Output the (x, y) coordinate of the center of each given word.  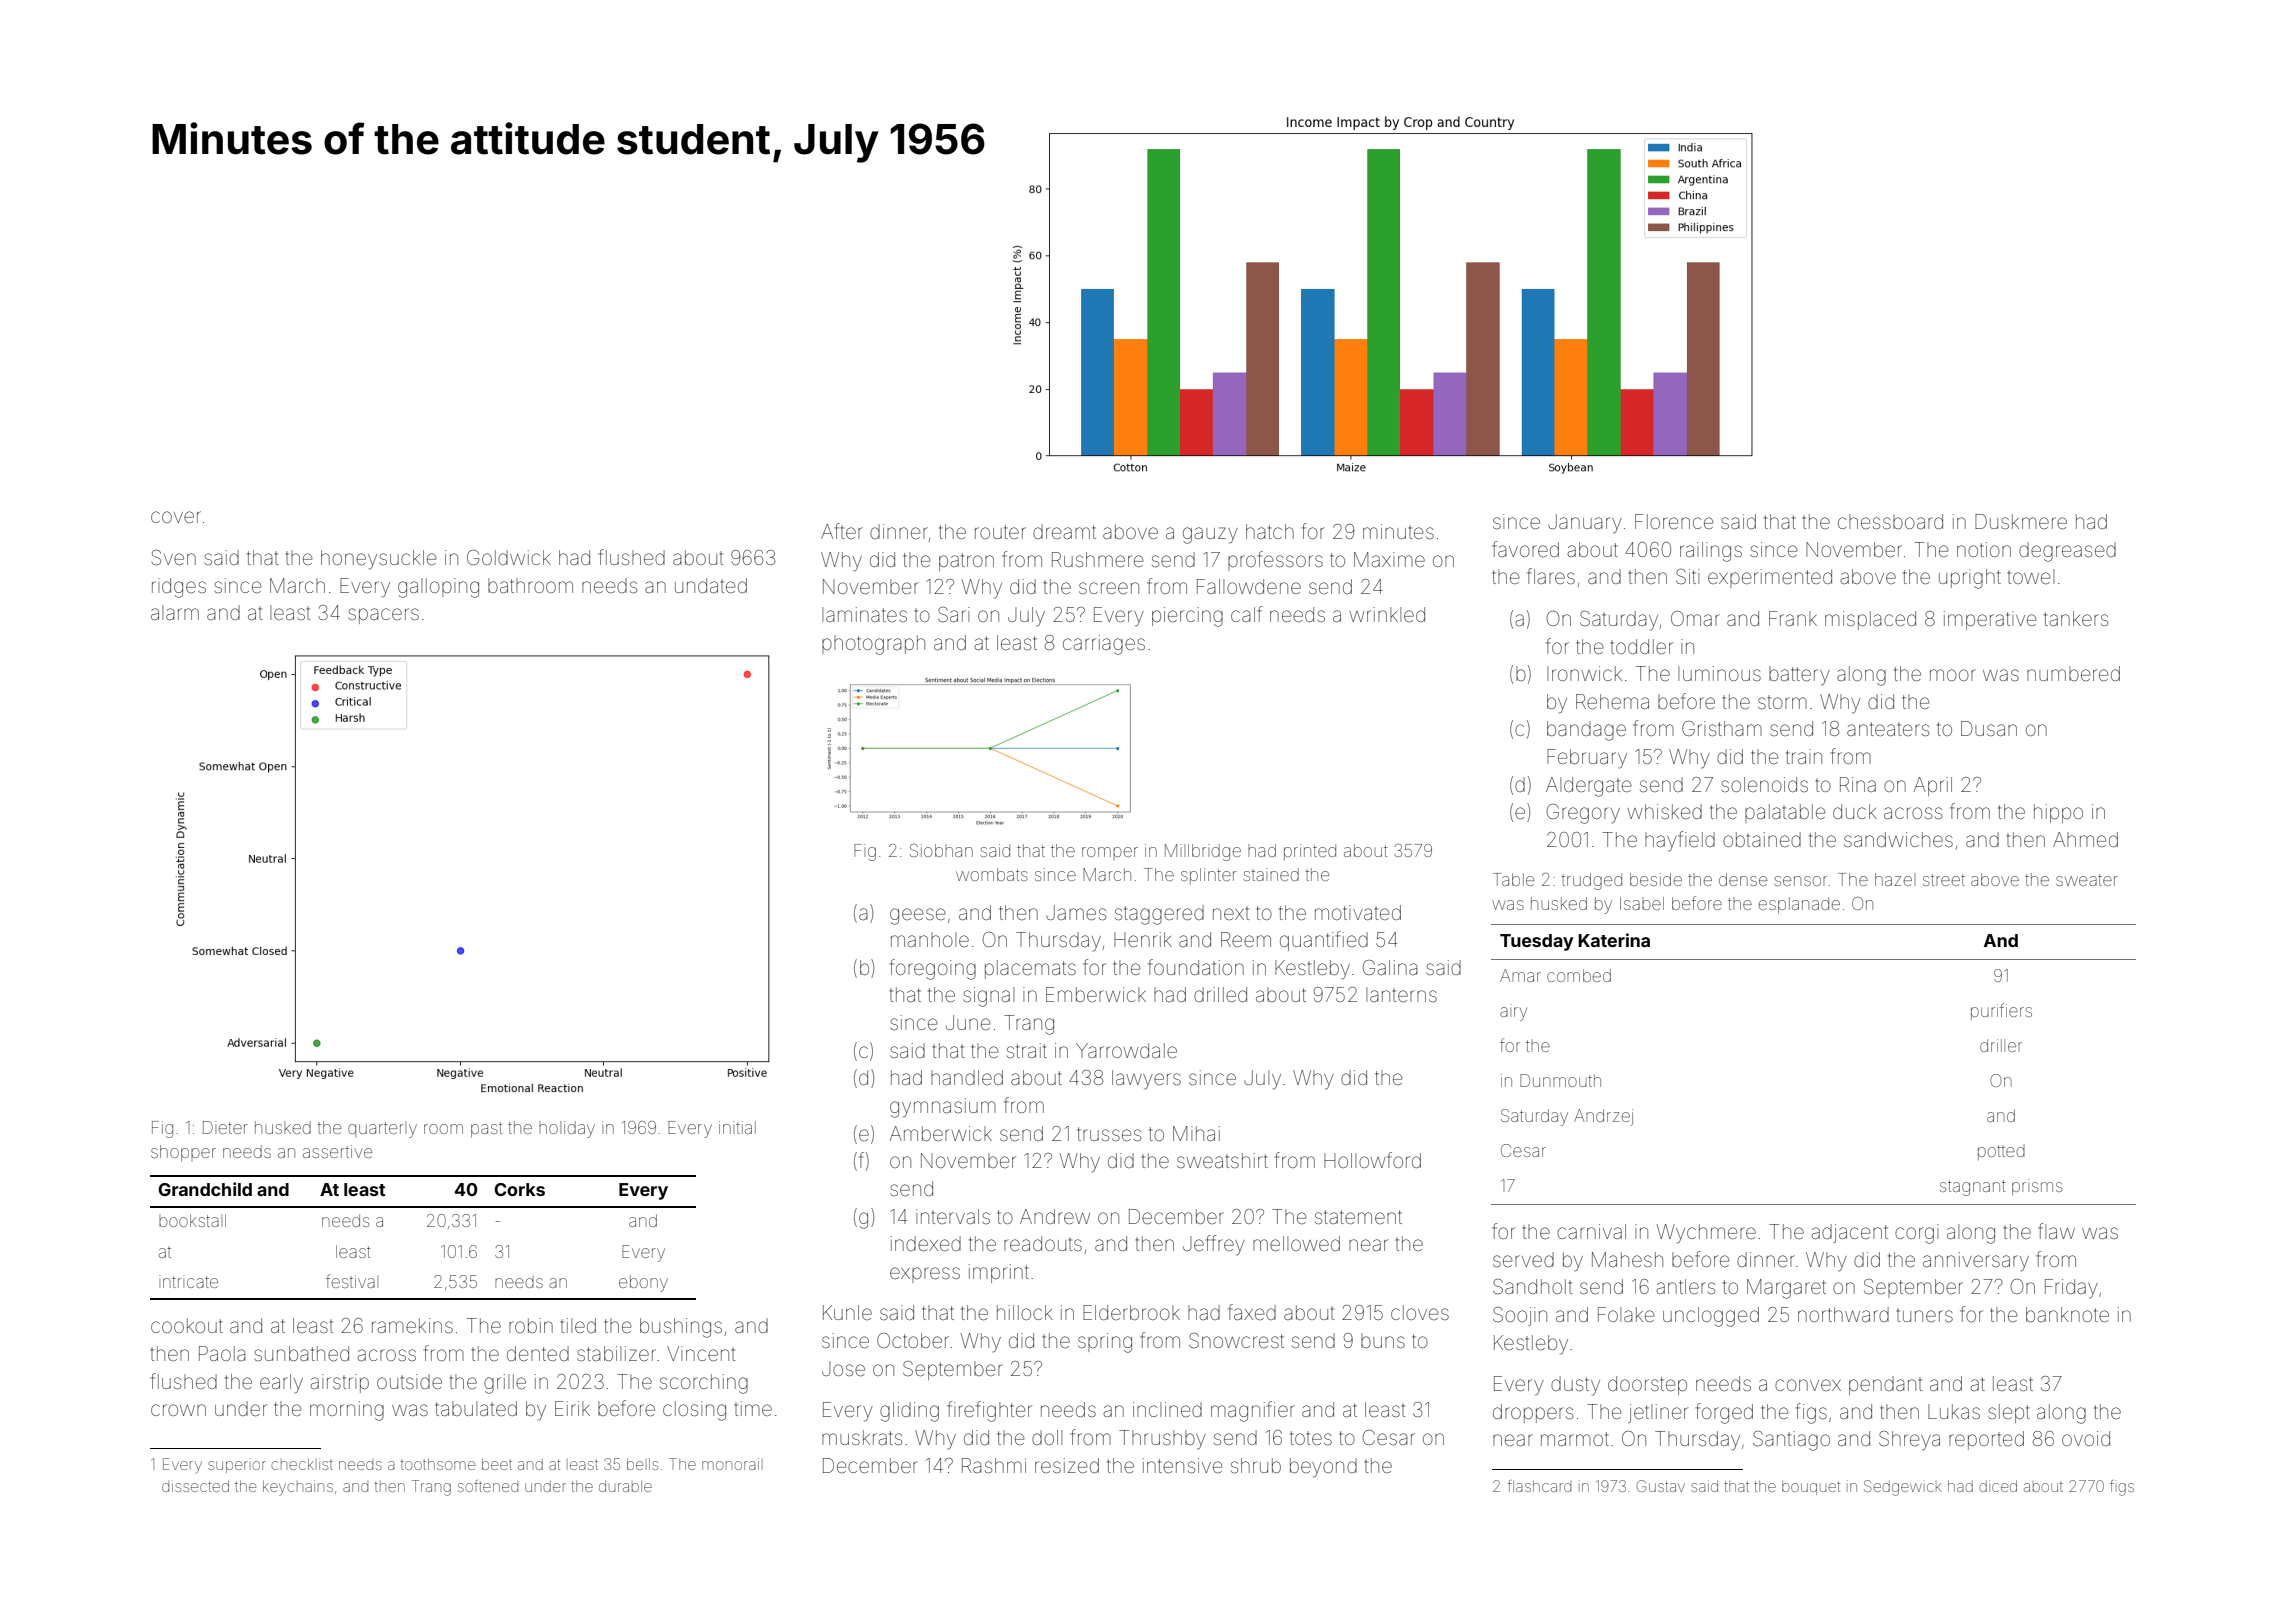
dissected (195, 1486)
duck (1855, 811)
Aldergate (1589, 787)
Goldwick (509, 557)
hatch (1270, 531)
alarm (175, 612)
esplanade (1799, 905)
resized (1067, 1465)
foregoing (933, 969)
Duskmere (2021, 521)
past (487, 1130)
